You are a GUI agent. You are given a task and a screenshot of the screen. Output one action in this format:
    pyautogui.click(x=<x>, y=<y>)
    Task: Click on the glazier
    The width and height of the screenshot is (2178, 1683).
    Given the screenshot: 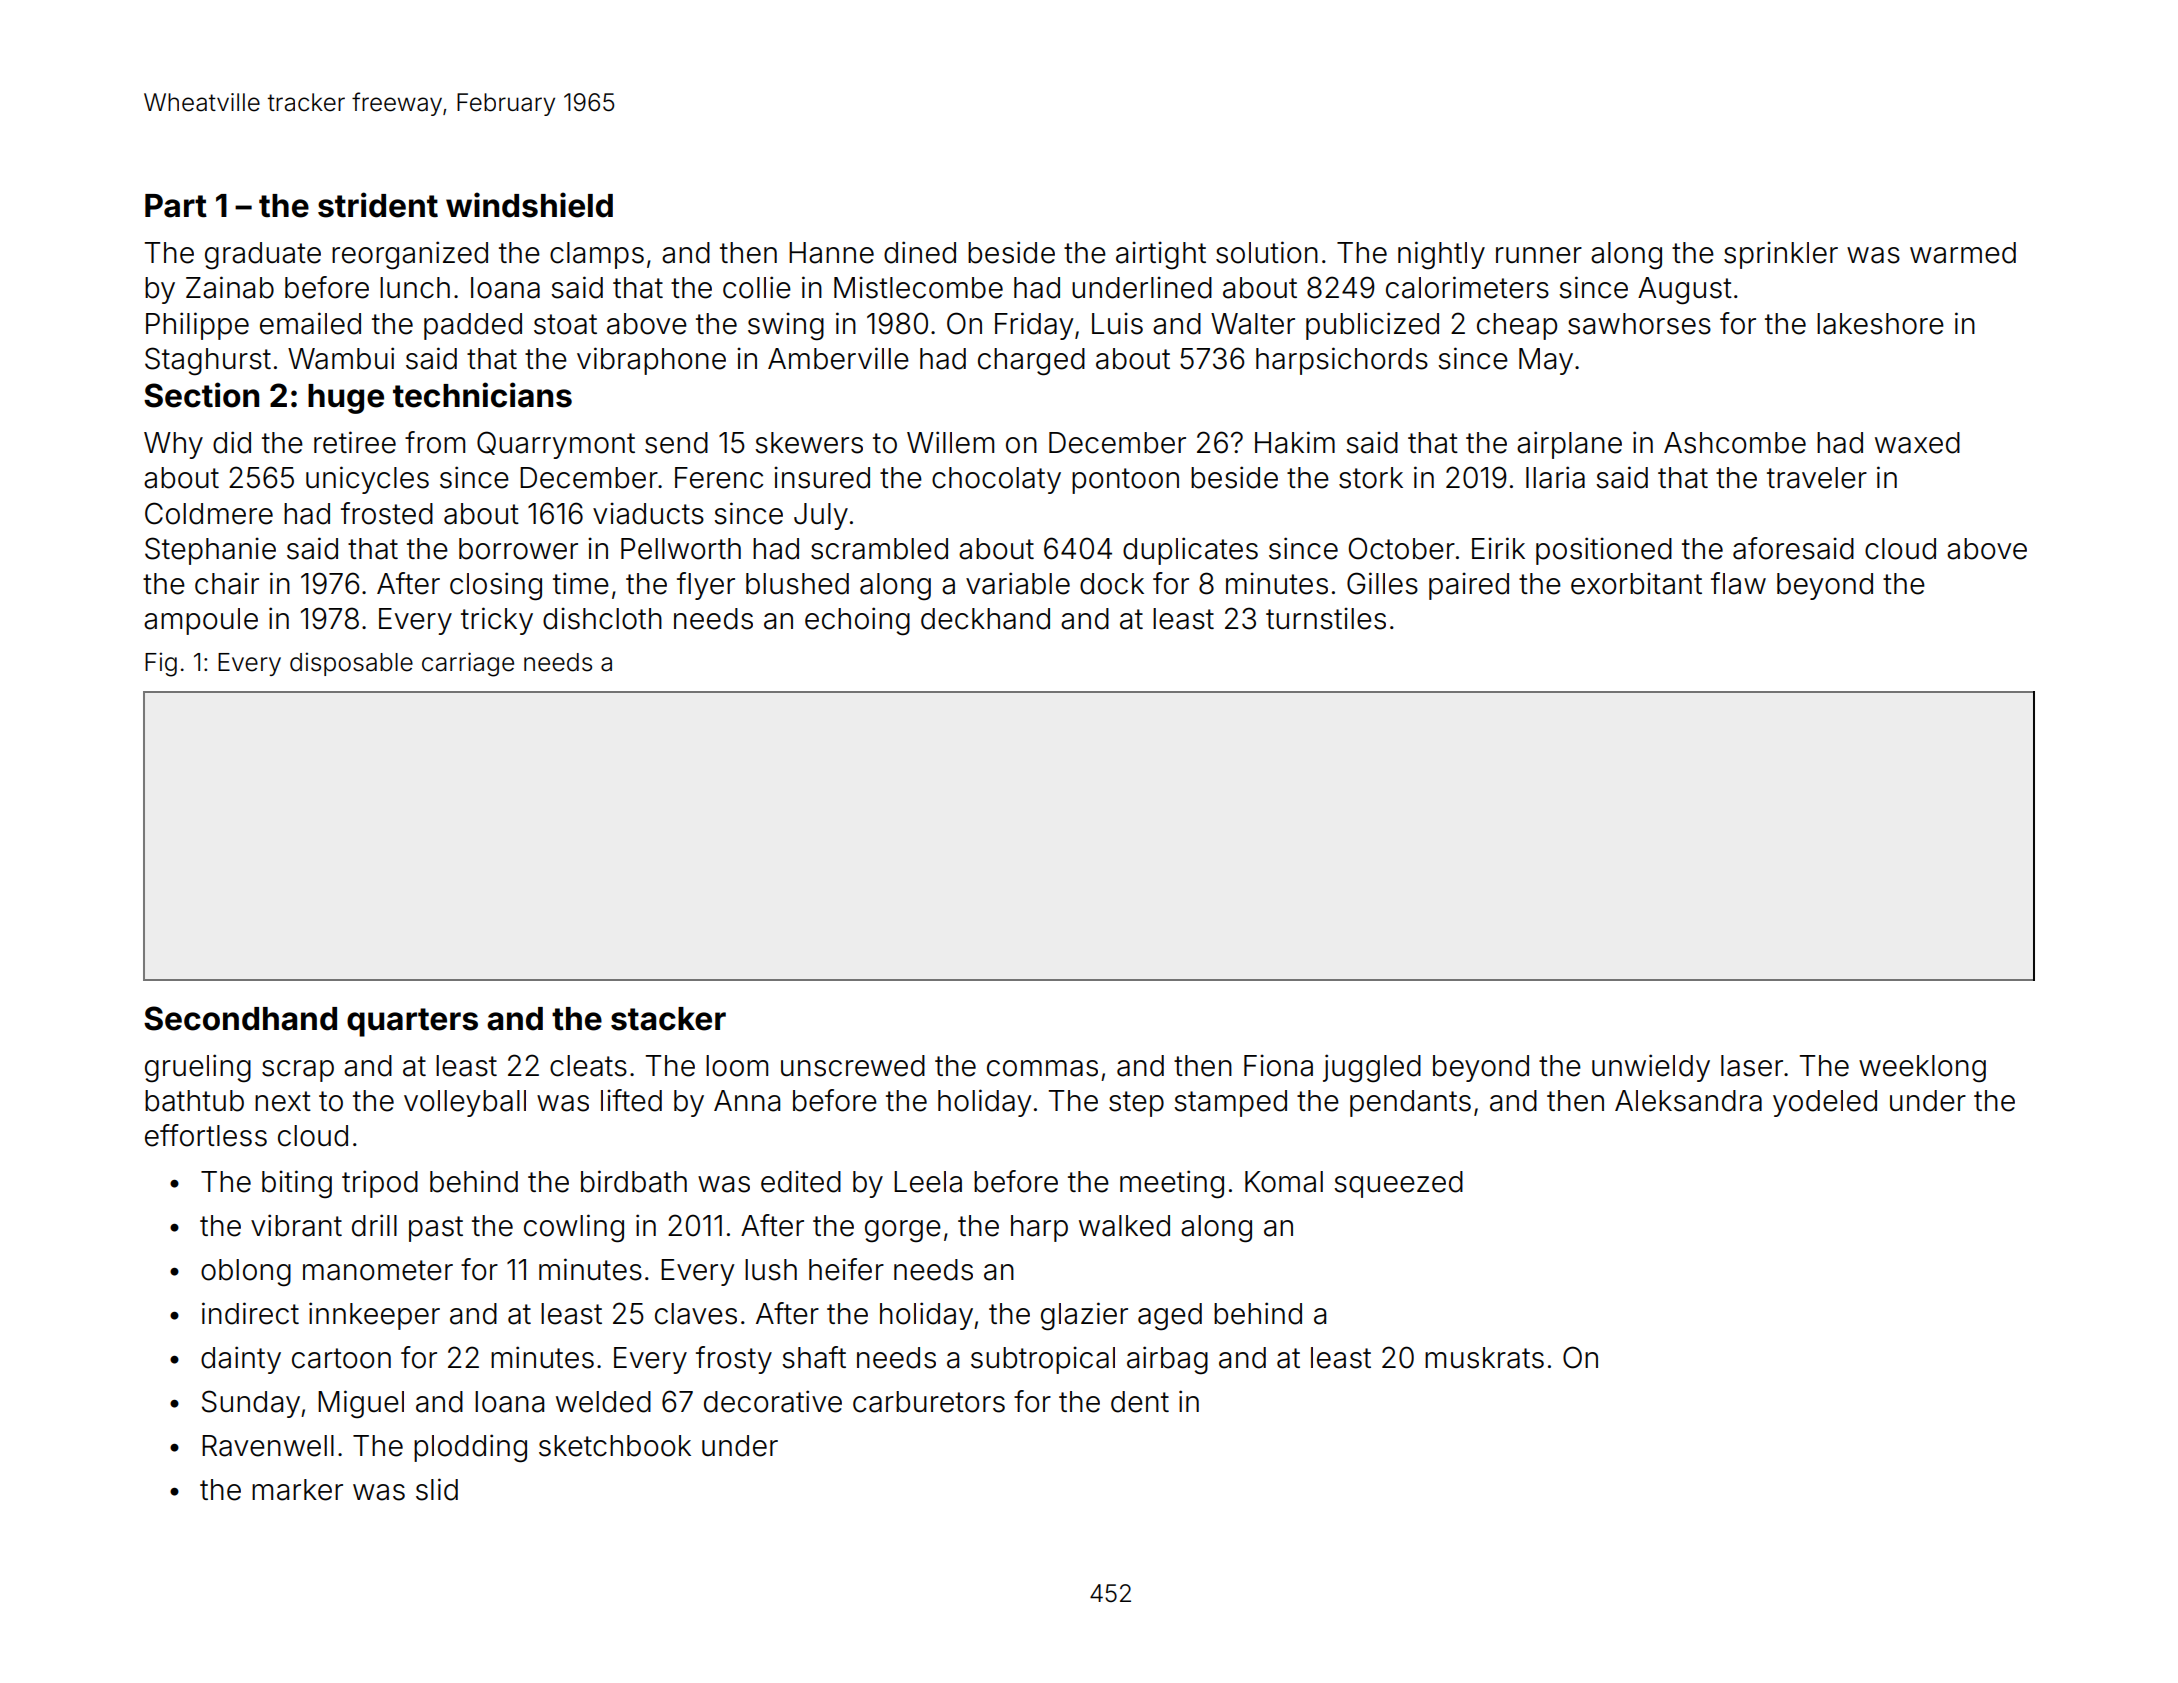 What is the action you would take?
    pyautogui.click(x=1084, y=1316)
